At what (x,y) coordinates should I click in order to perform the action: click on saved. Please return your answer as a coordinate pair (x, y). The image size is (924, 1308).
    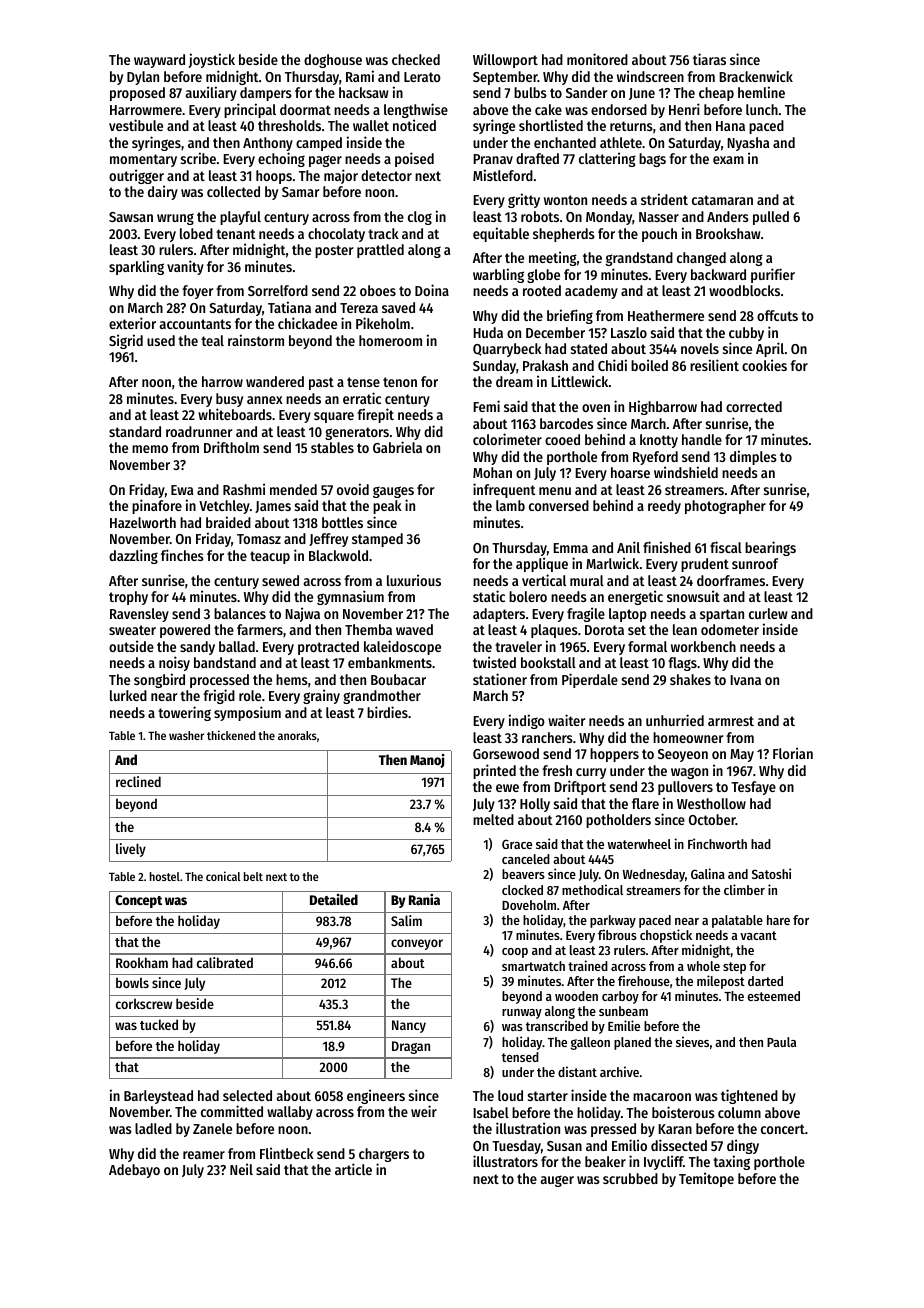
    Looking at the image, I should click on (398, 307).
